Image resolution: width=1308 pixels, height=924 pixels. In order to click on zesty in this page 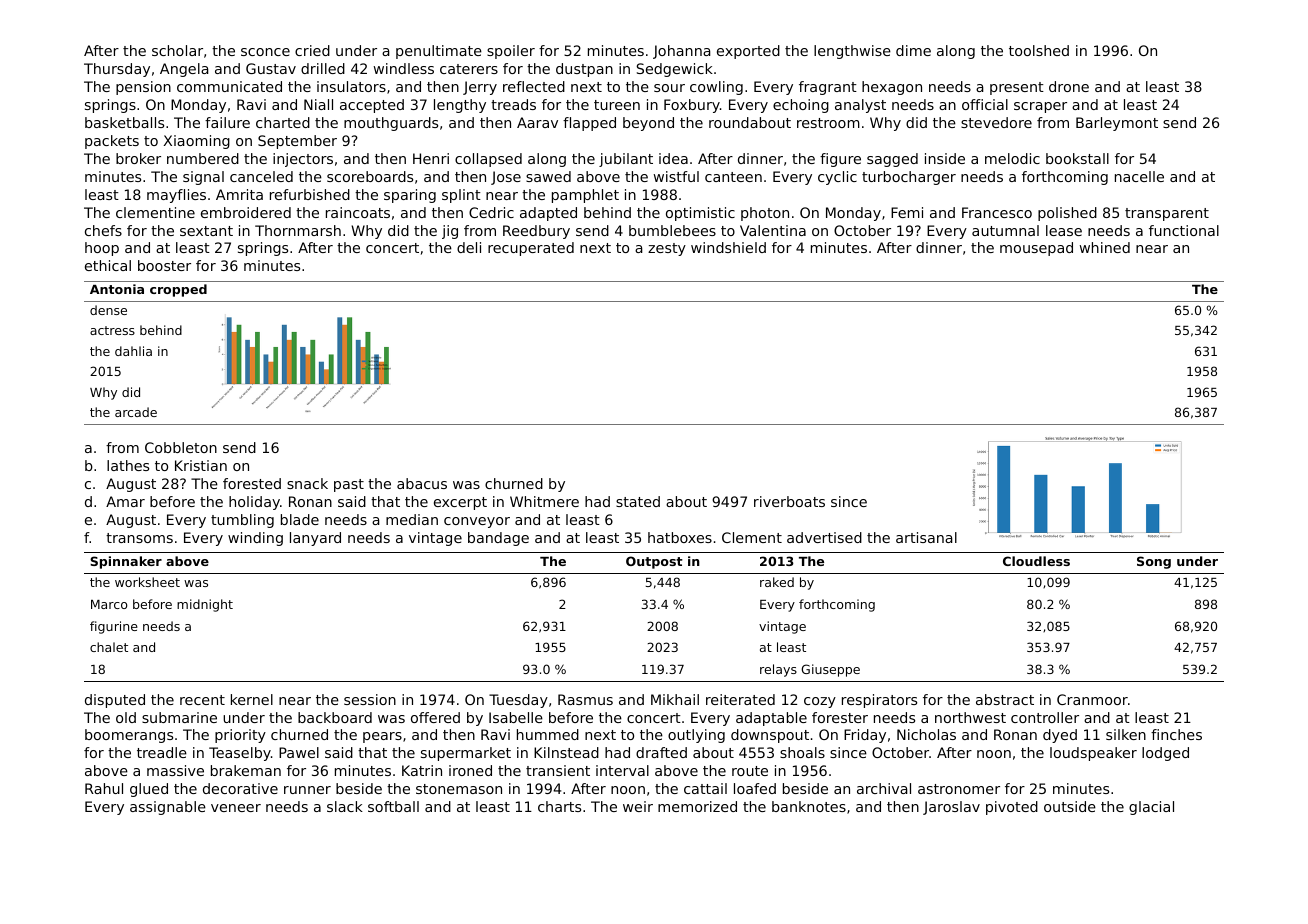, I will do `click(667, 249)`.
